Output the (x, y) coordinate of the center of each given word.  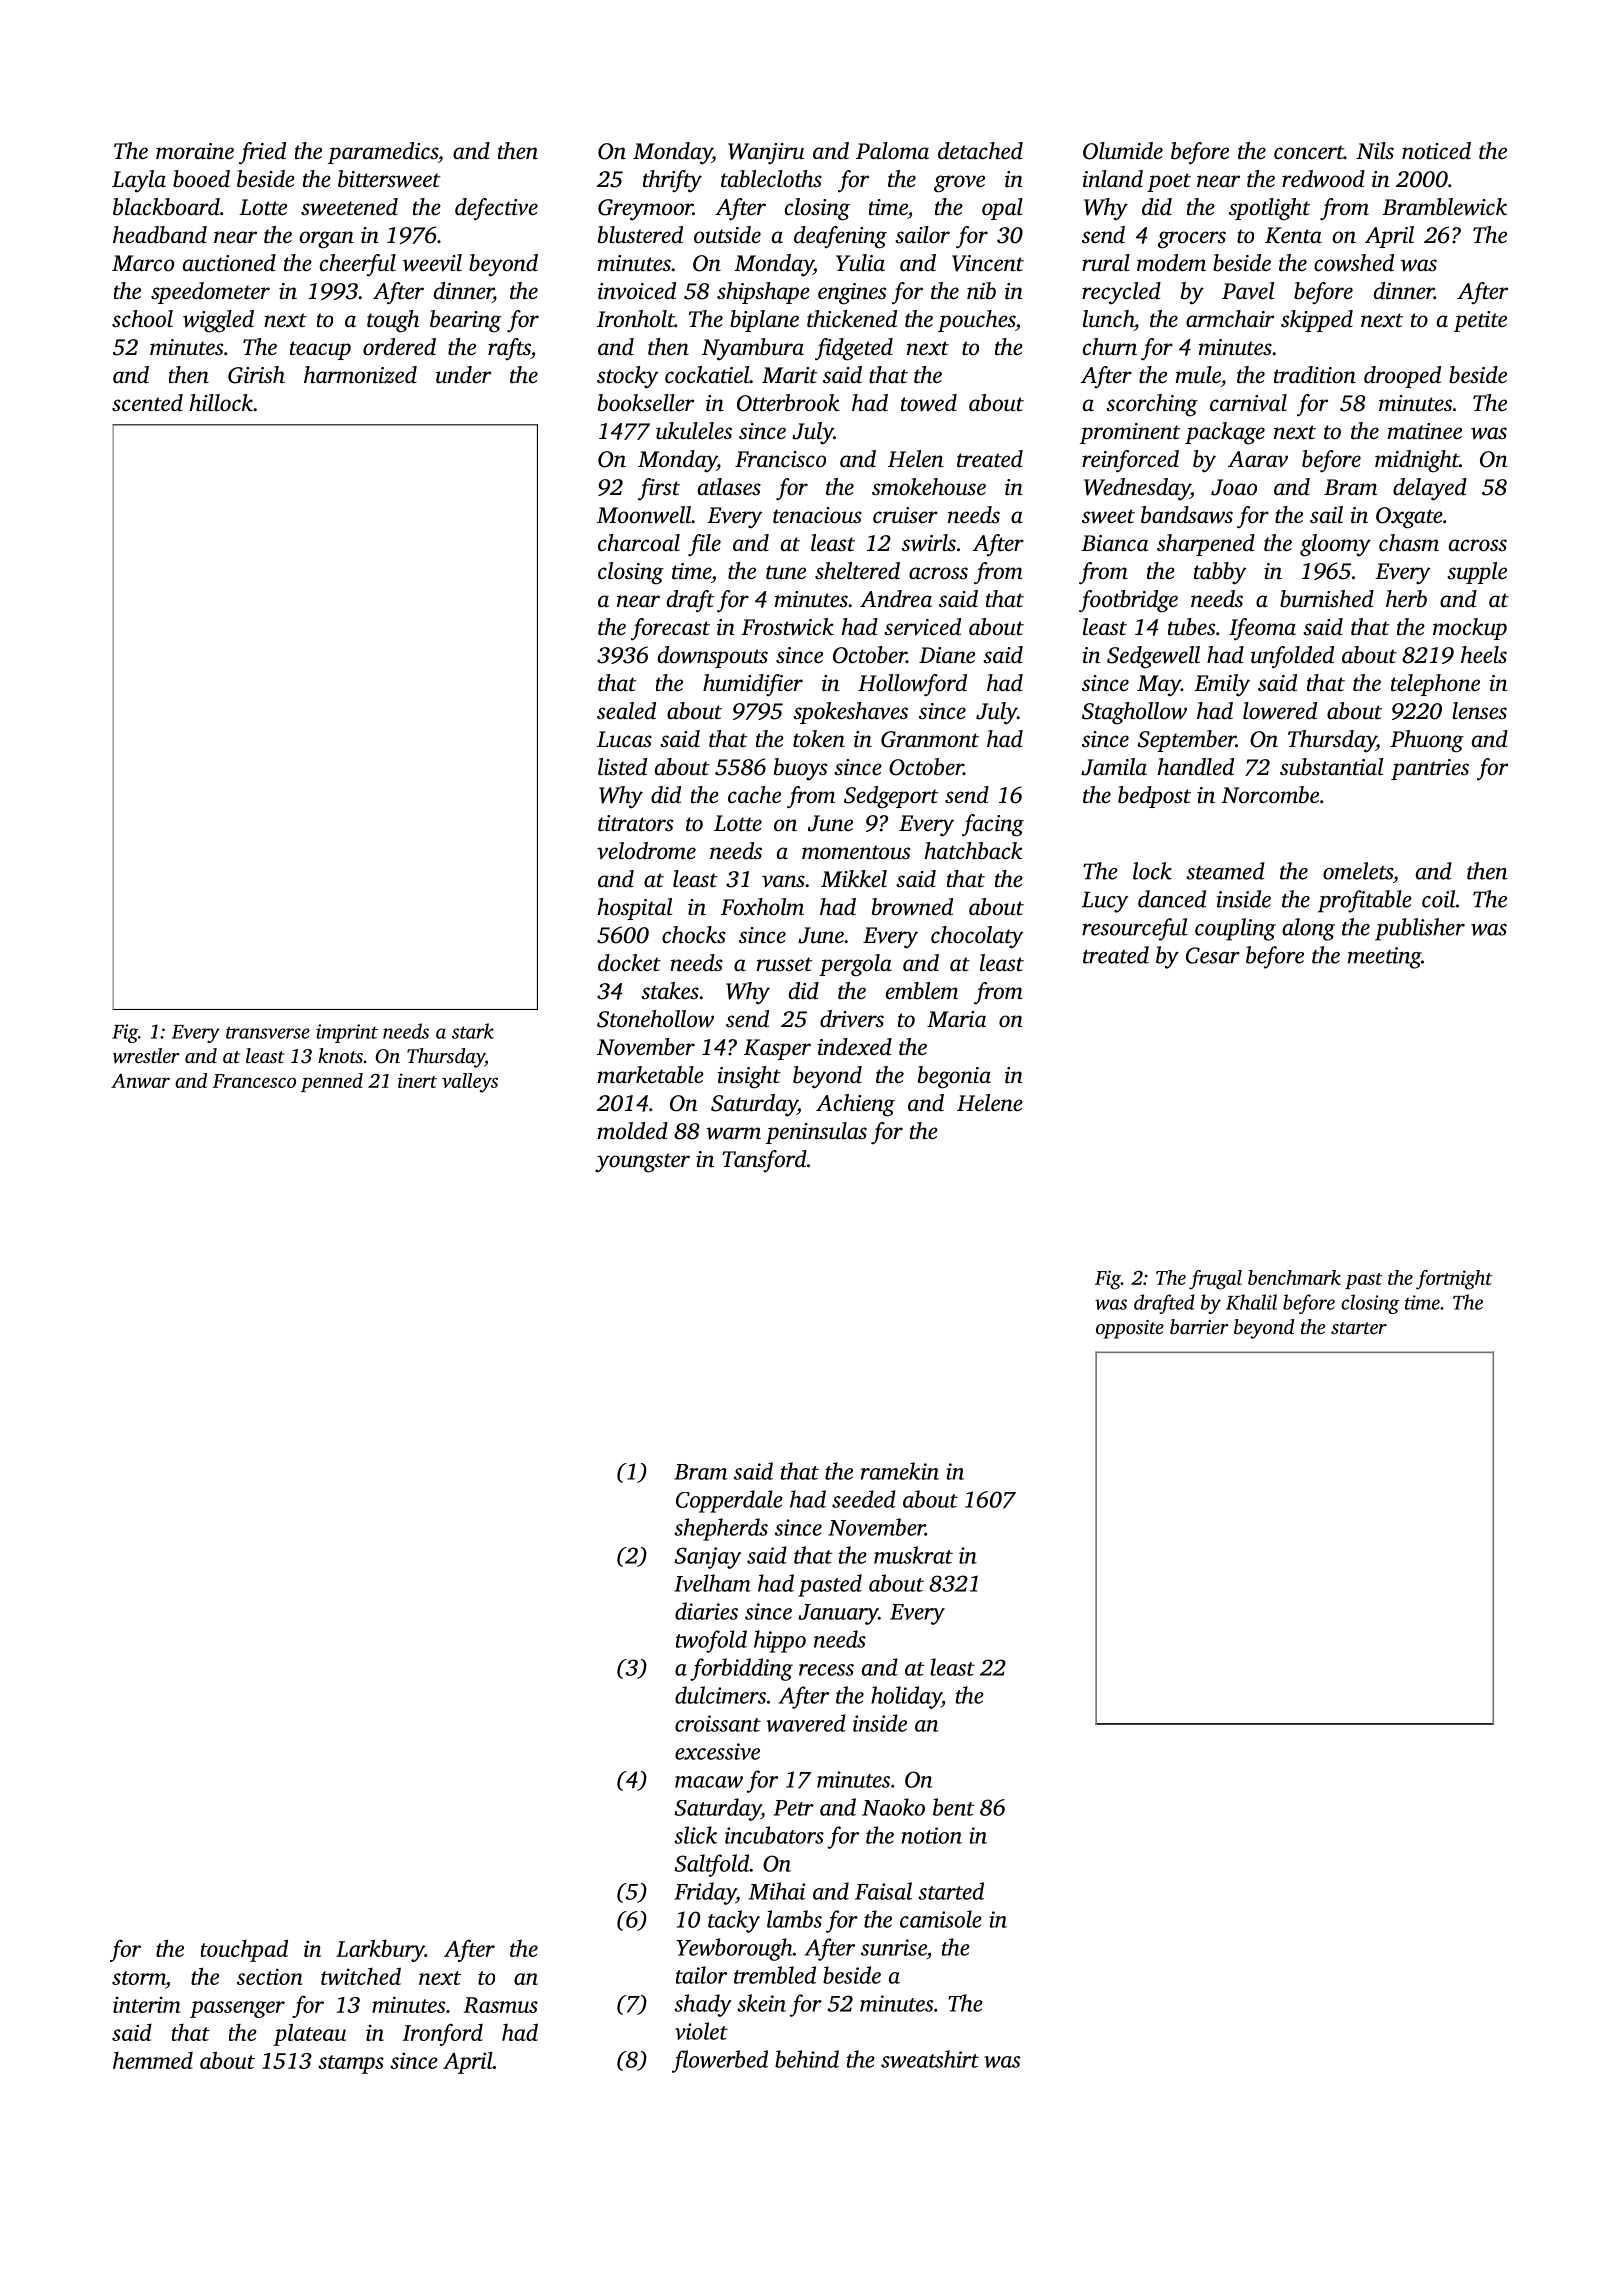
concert (1309, 152)
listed (622, 767)
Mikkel (854, 878)
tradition (1315, 375)
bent (954, 1807)
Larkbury (380, 1950)
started (951, 1891)
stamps (351, 2064)
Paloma (892, 151)
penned (332, 1082)
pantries (1430, 769)
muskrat (913, 1555)
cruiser (905, 515)
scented (147, 403)
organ (327, 240)
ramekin (900, 1471)
